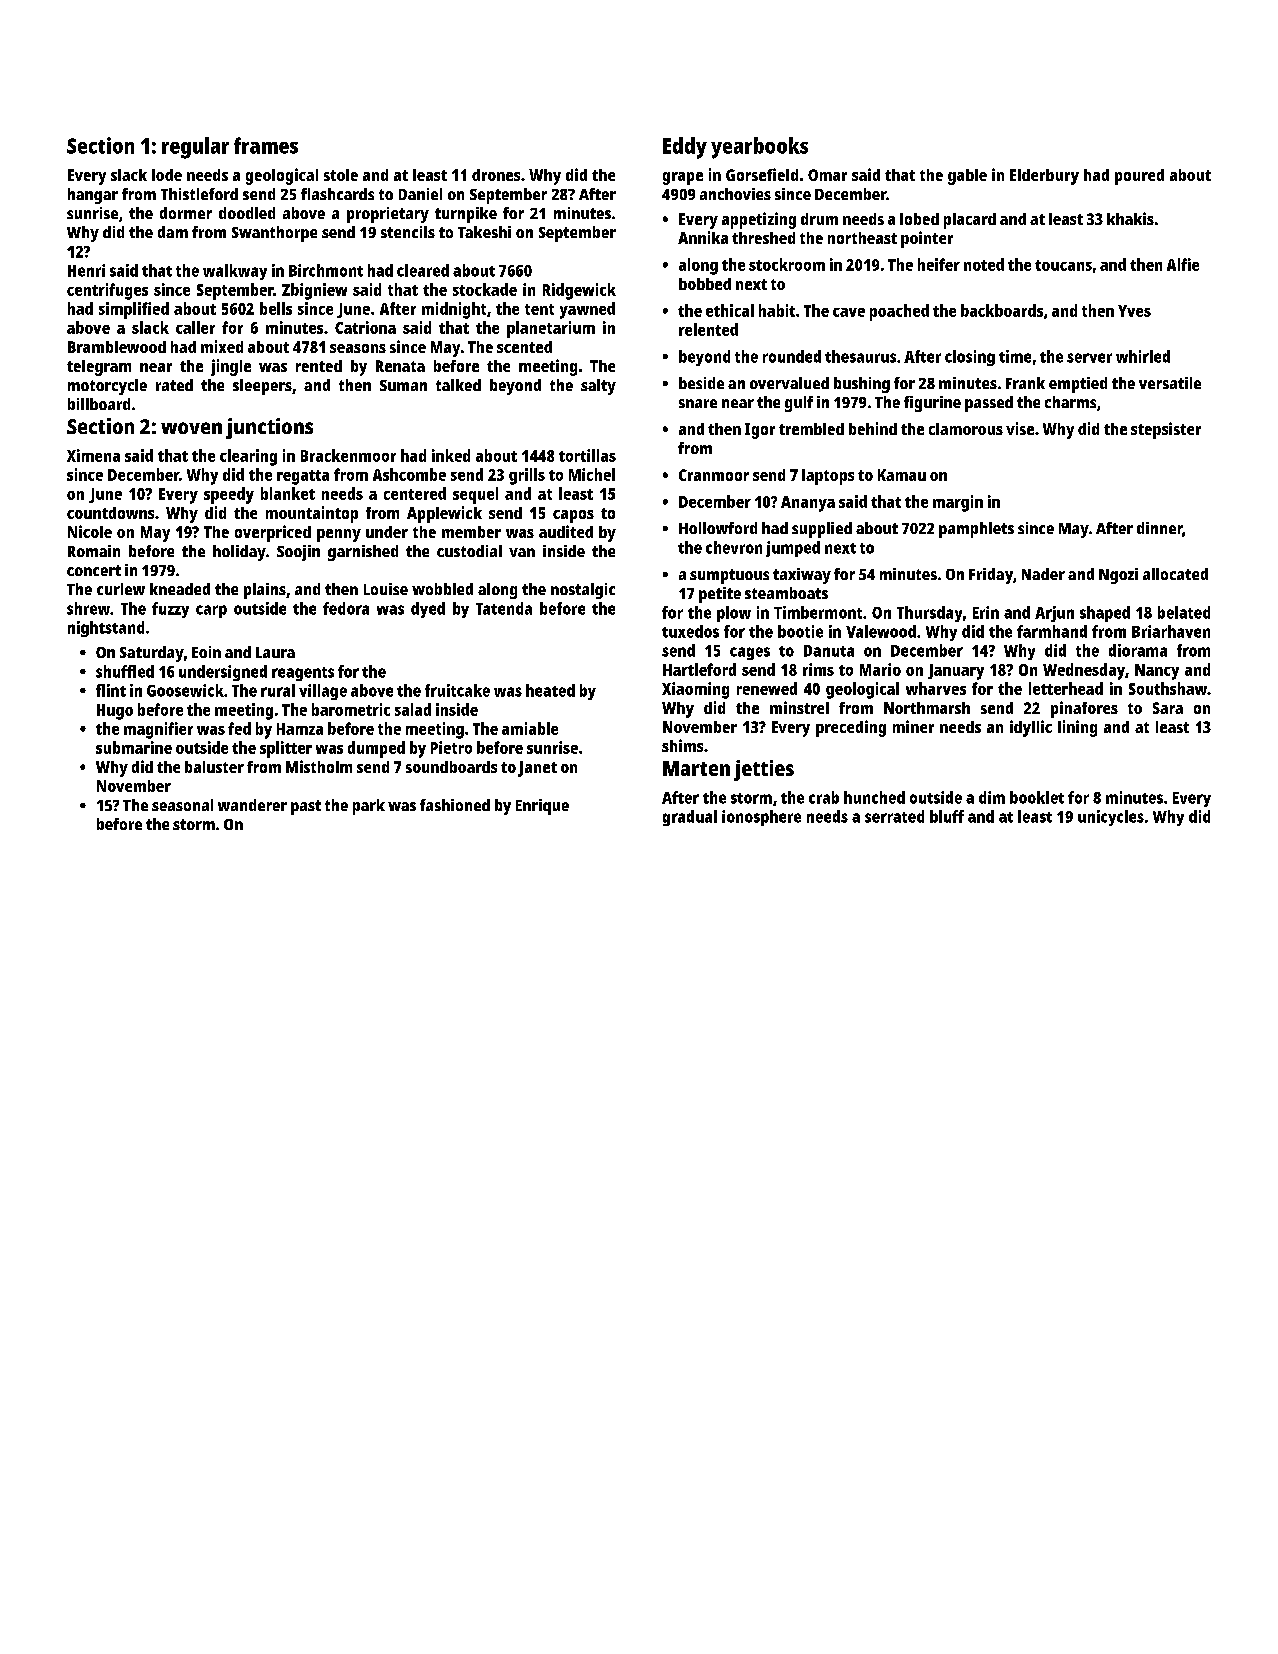  Describe the element at coordinates (90, 531) in the document. I see `Nicole` at that location.
